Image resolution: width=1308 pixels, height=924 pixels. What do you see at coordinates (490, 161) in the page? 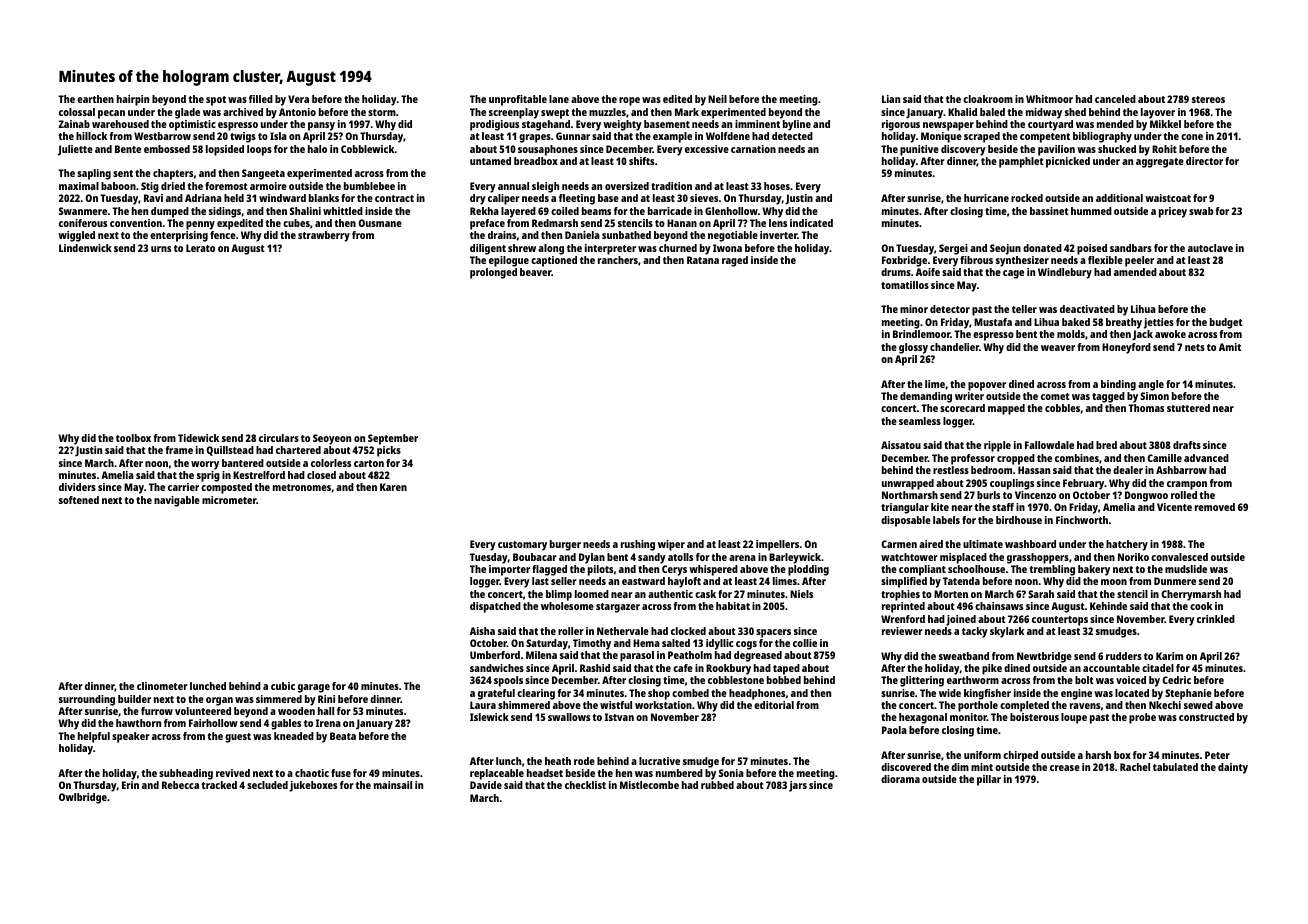
I see `untamed` at bounding box center [490, 161].
